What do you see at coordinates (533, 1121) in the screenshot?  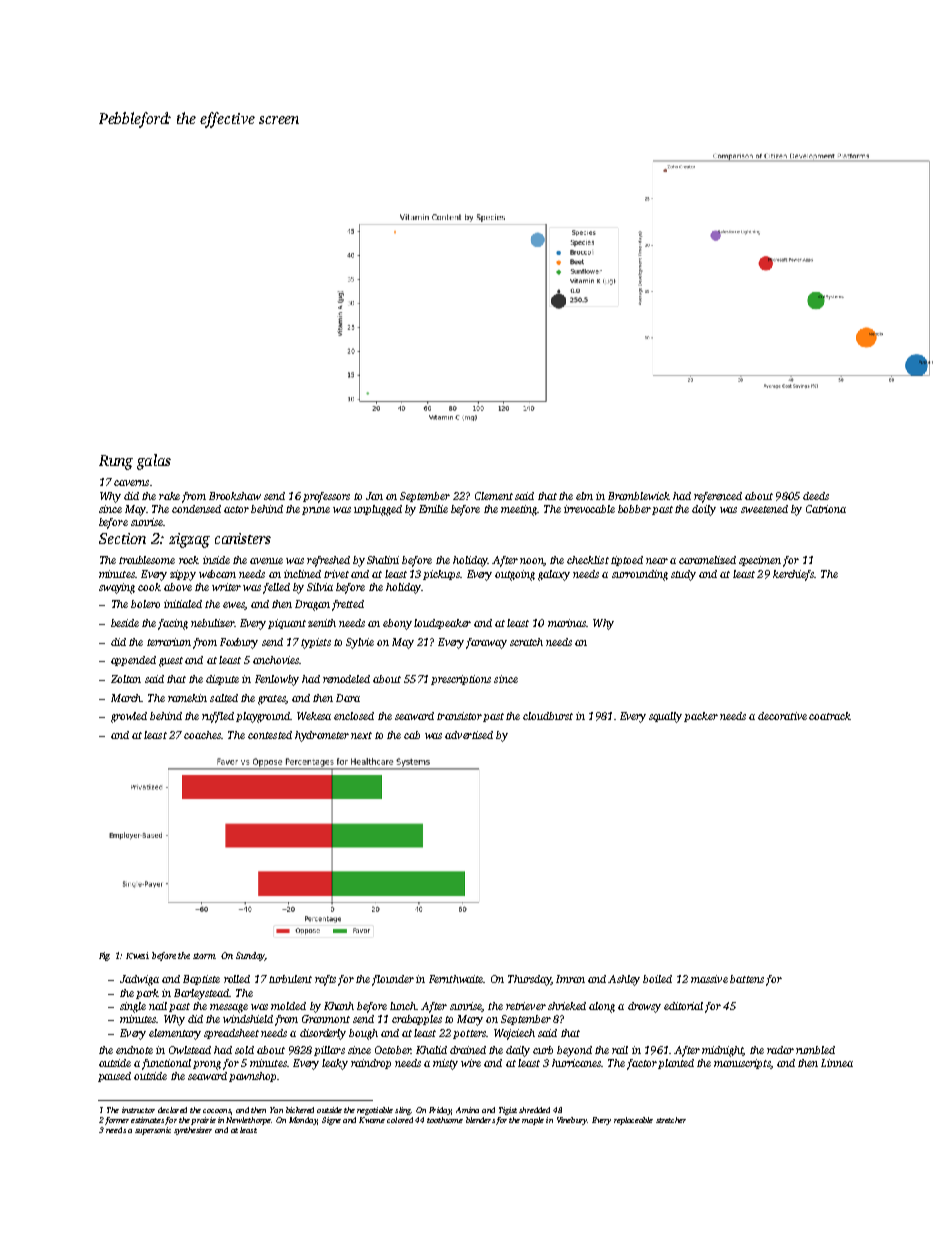 I see `maple` at bounding box center [533, 1121].
